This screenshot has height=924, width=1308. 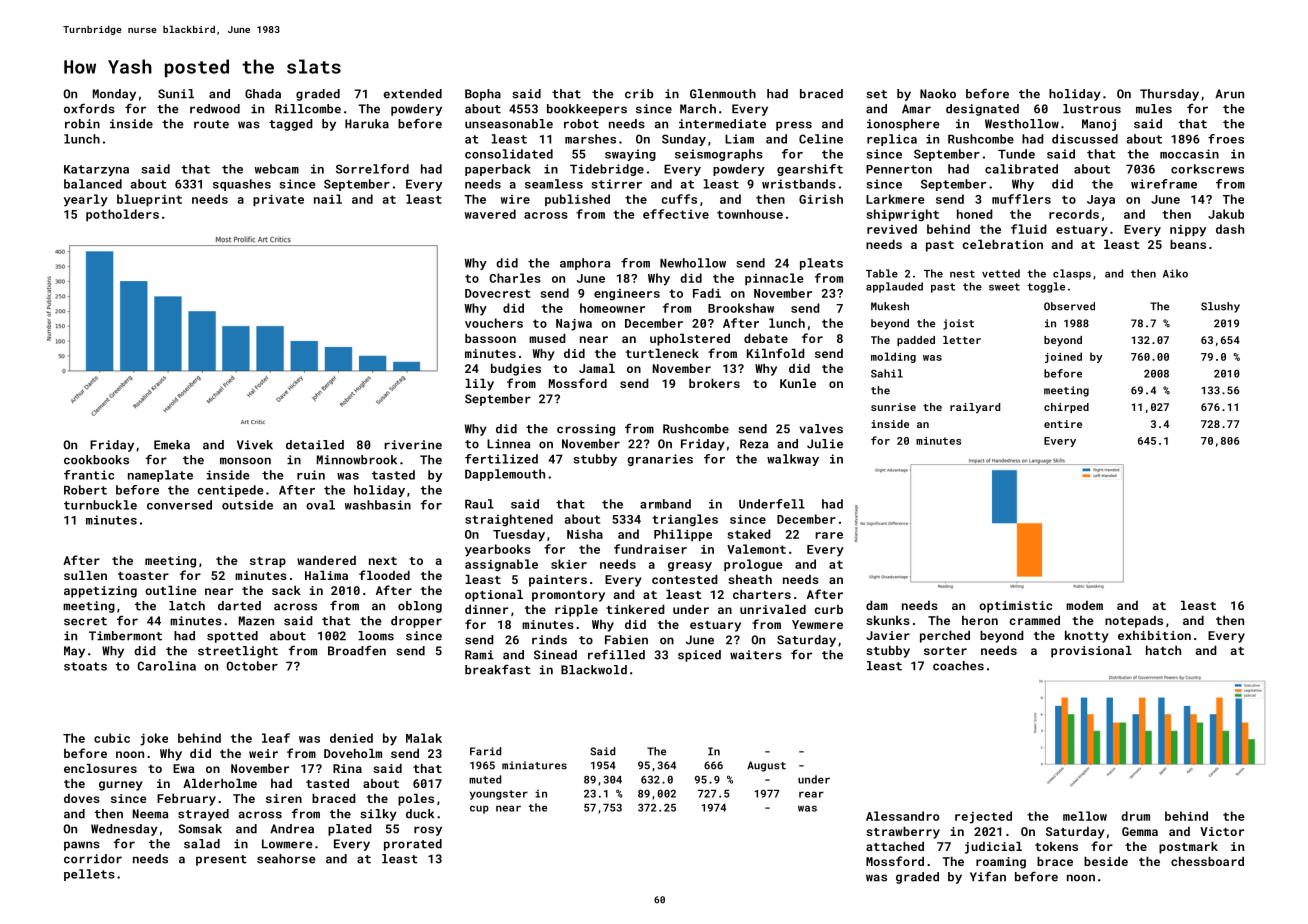 What do you see at coordinates (903, 816) in the screenshot?
I see `Alessandro` at bounding box center [903, 816].
